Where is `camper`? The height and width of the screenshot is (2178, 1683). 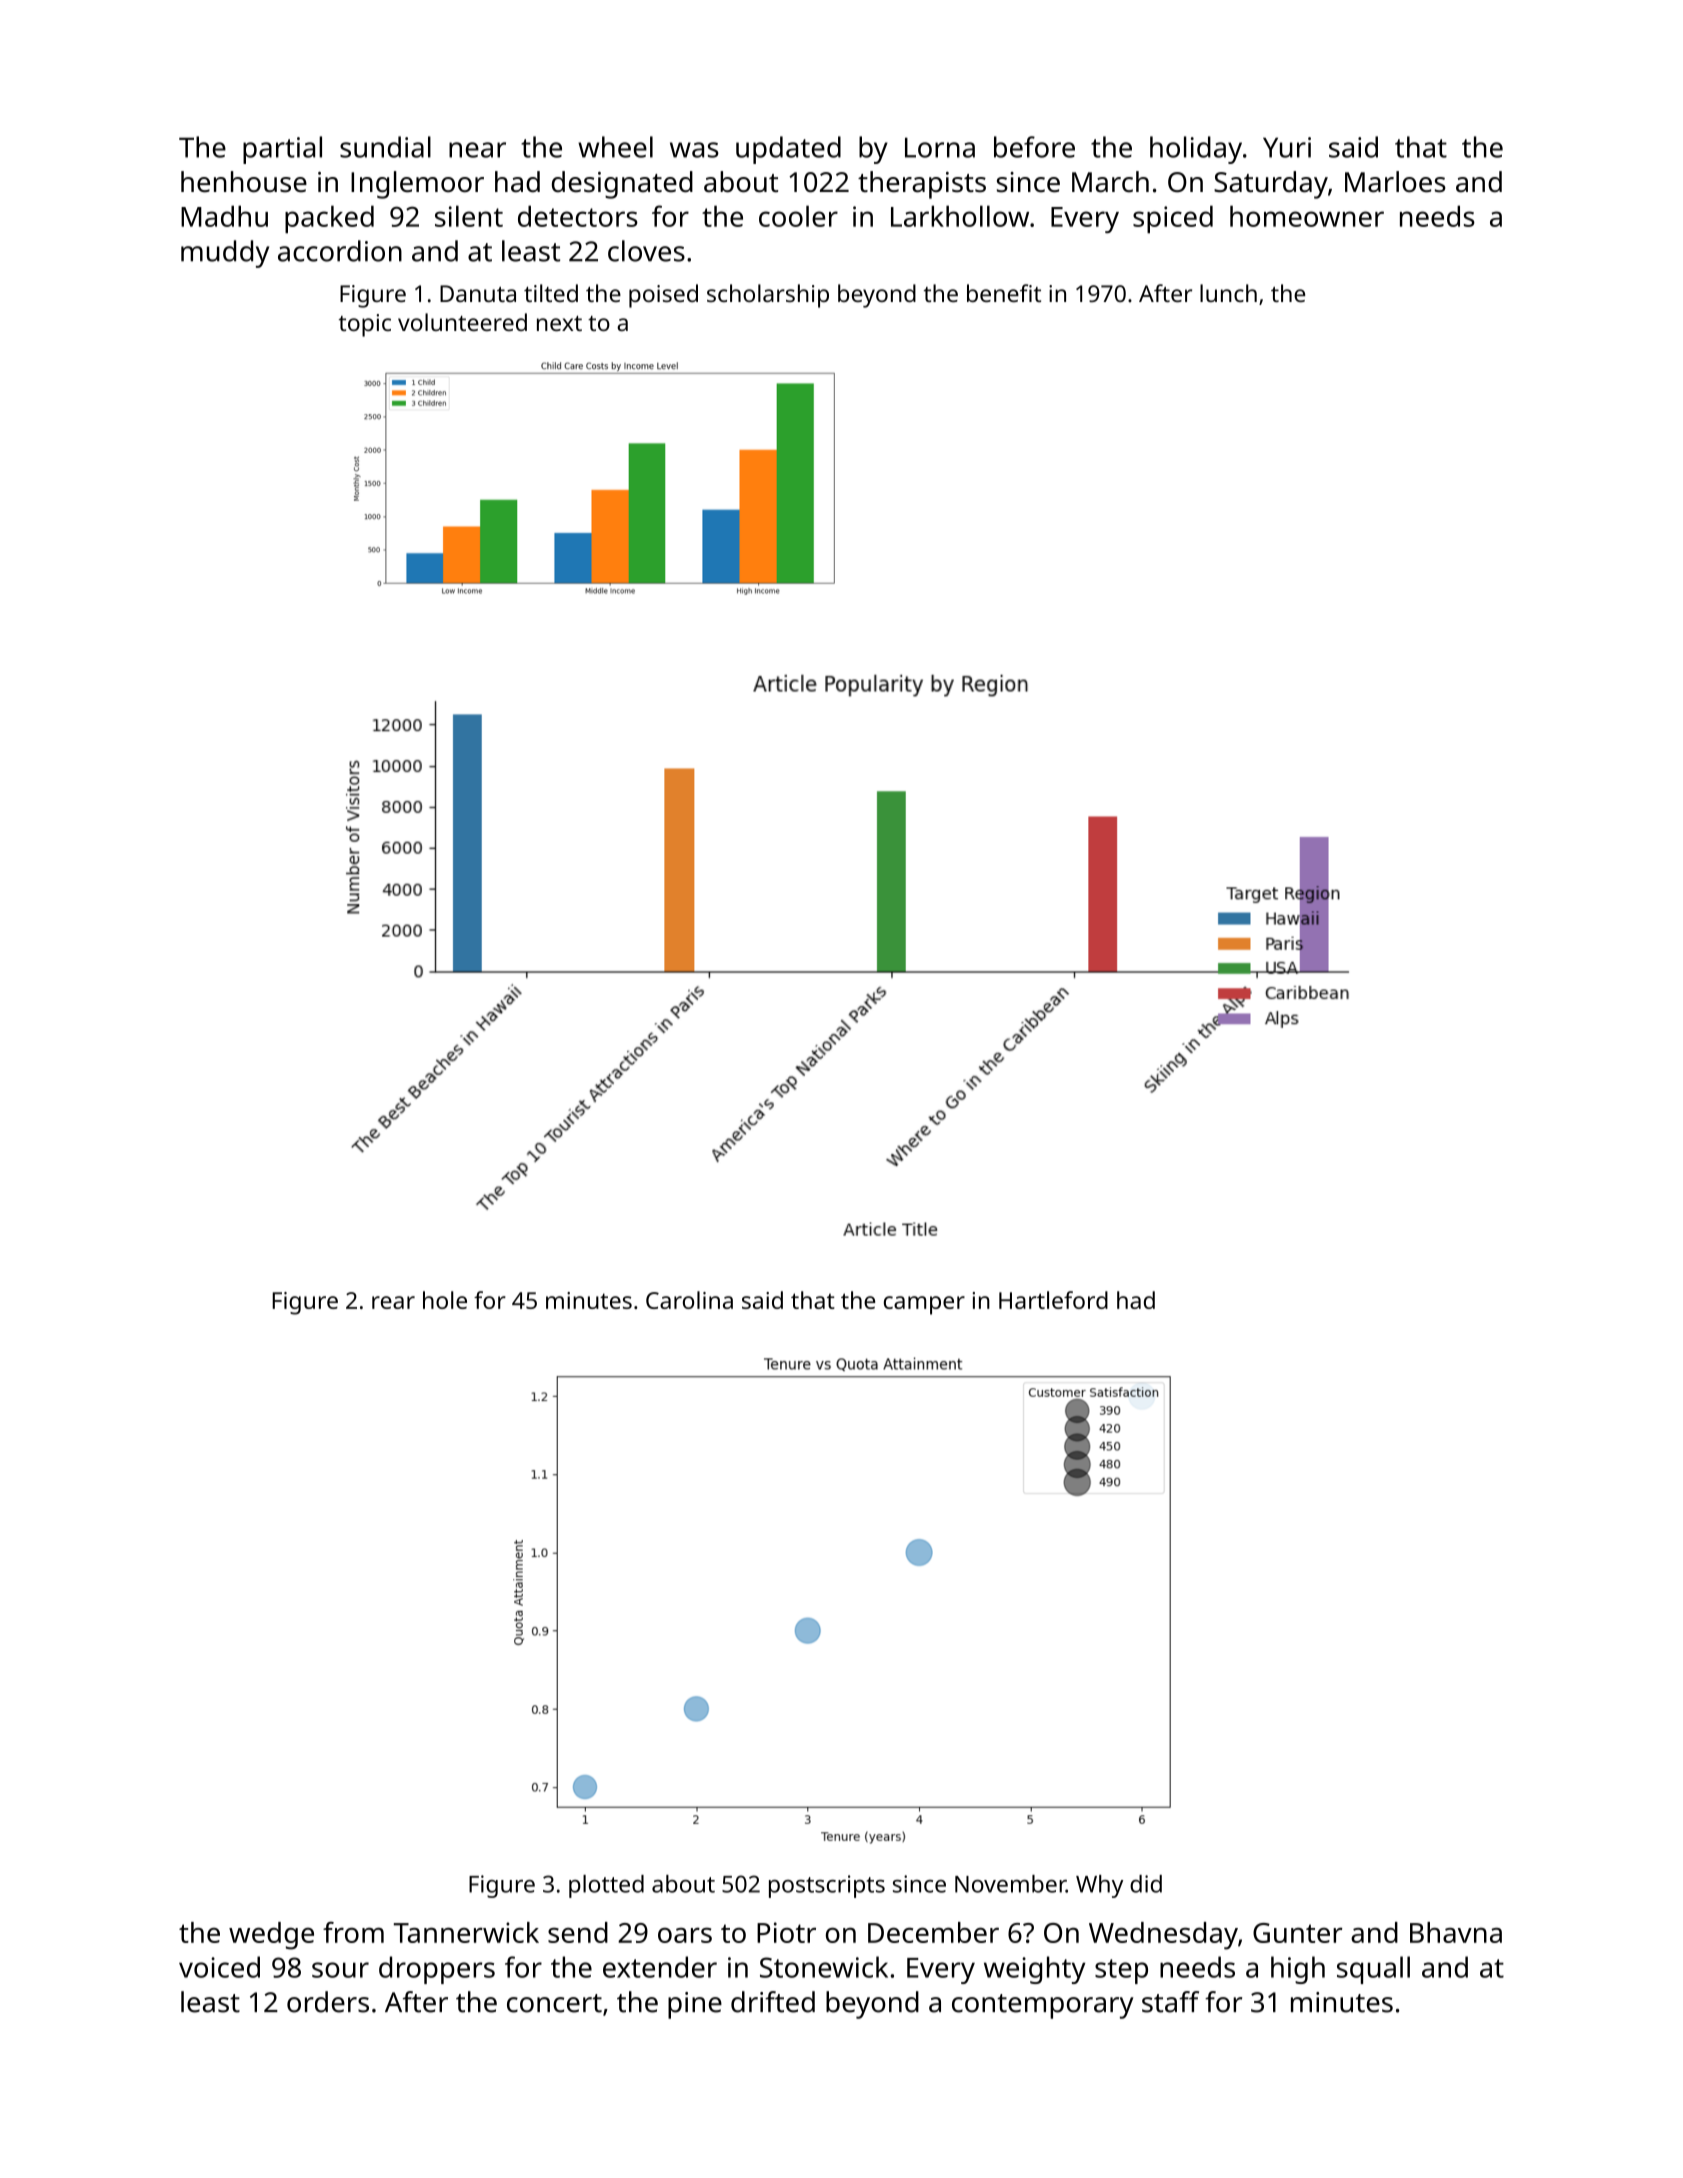 camper is located at coordinates (924, 1305).
